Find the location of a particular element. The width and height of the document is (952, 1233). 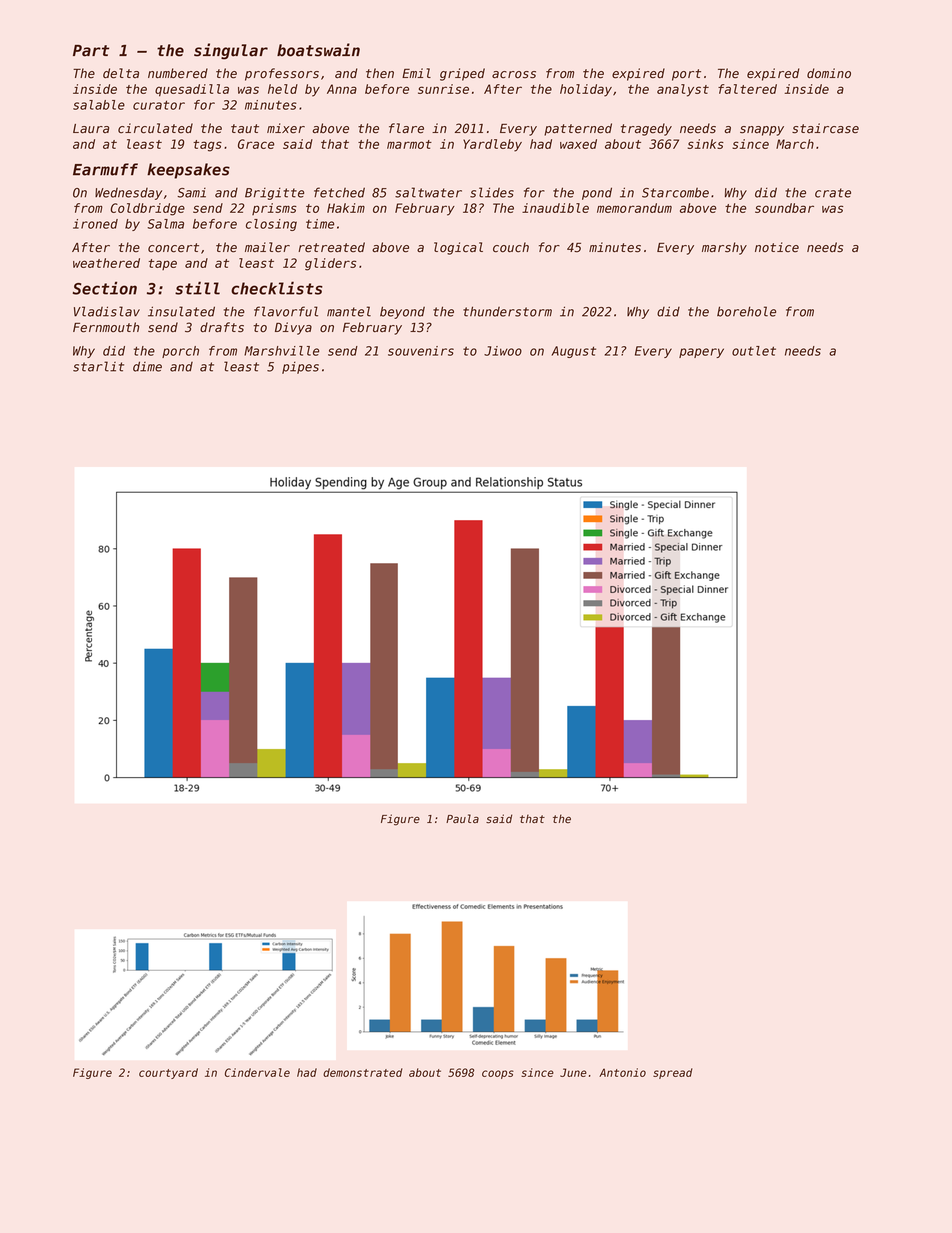

coops is located at coordinates (498, 1074).
